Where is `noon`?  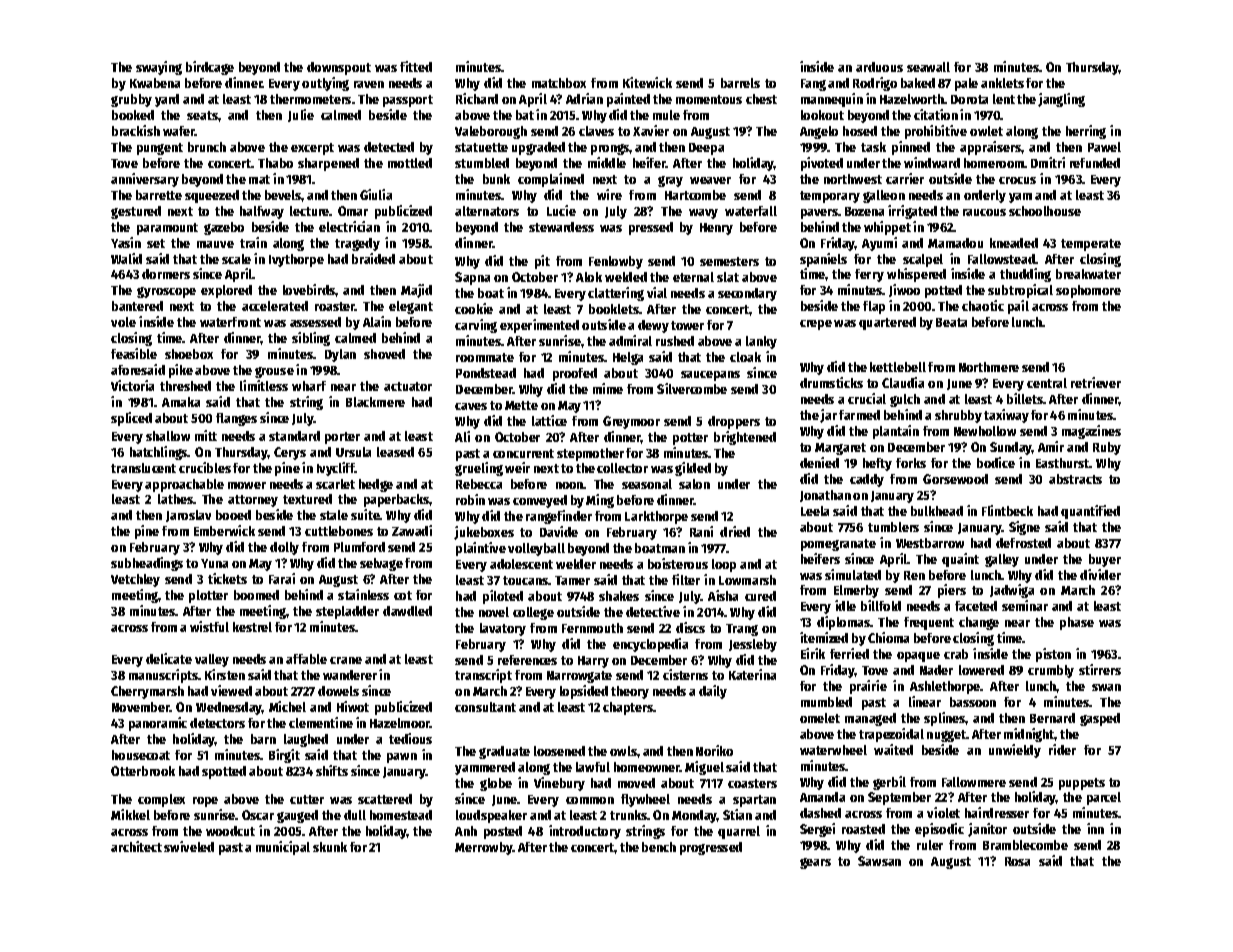 noon is located at coordinates (570, 485).
